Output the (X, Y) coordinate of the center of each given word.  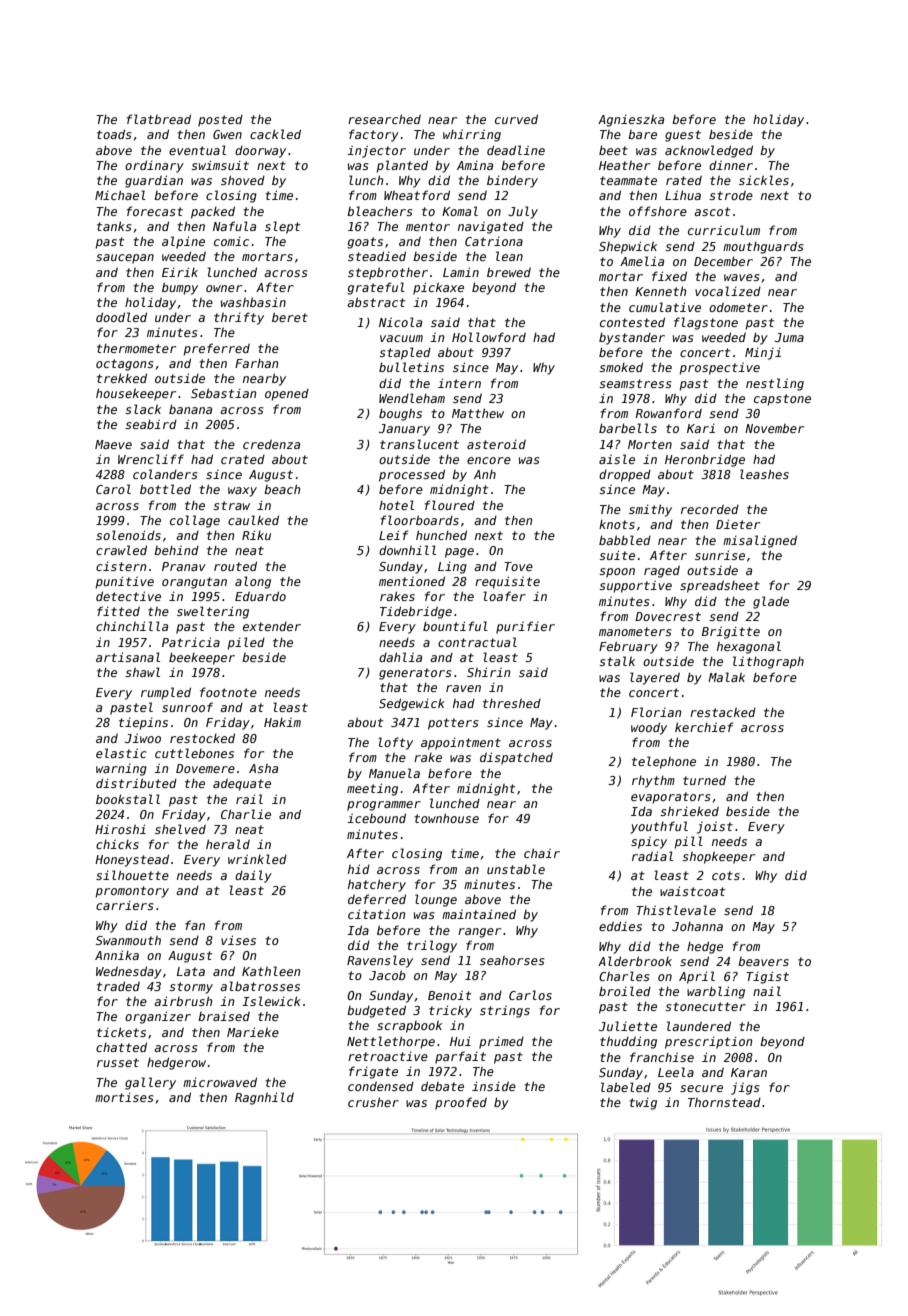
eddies (620, 926)
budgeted (376, 1011)
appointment (461, 744)
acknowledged (709, 151)
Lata (191, 971)
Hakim (282, 722)
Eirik (180, 272)
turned (704, 780)
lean (509, 256)
